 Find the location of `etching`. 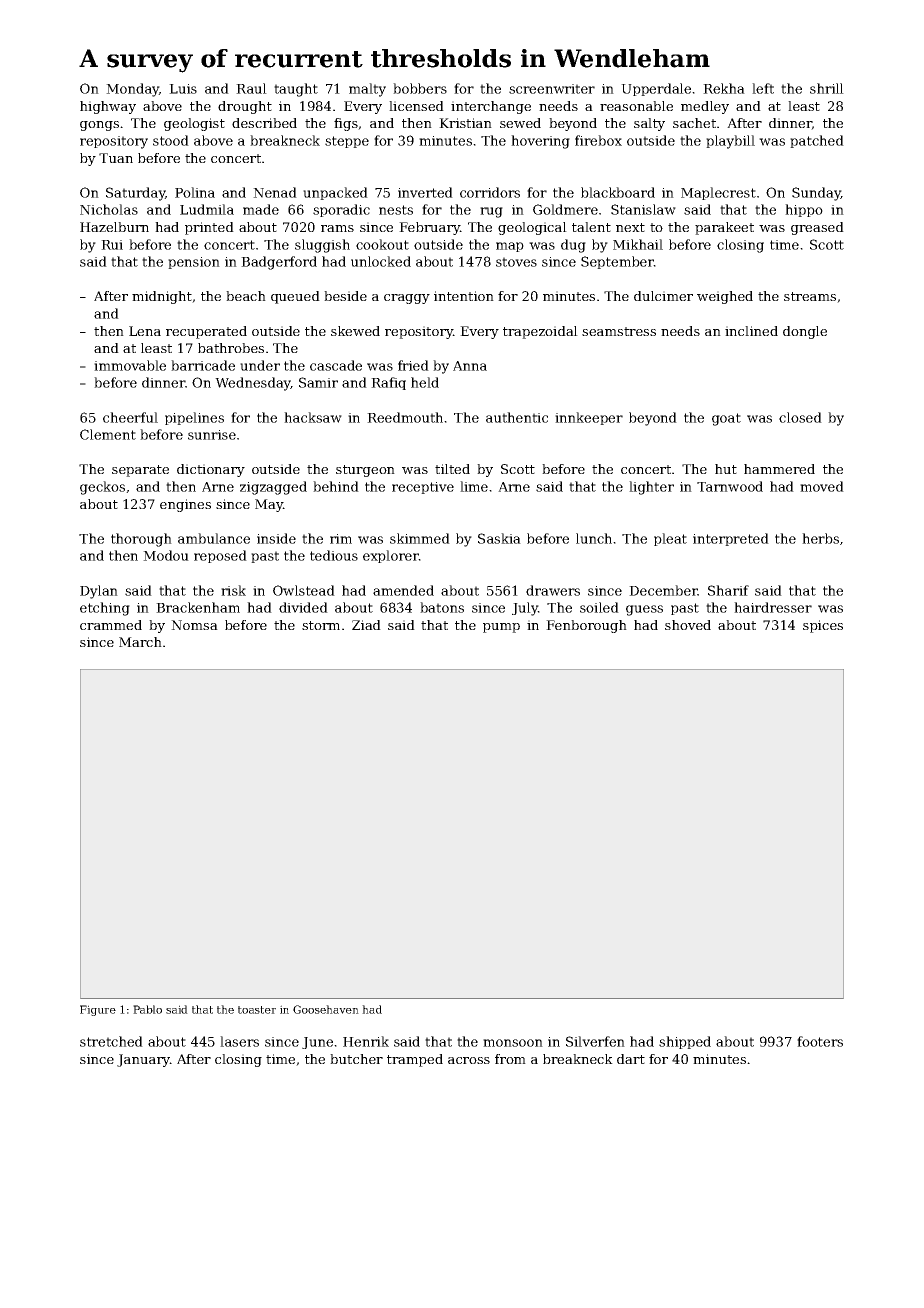

etching is located at coordinates (105, 609).
